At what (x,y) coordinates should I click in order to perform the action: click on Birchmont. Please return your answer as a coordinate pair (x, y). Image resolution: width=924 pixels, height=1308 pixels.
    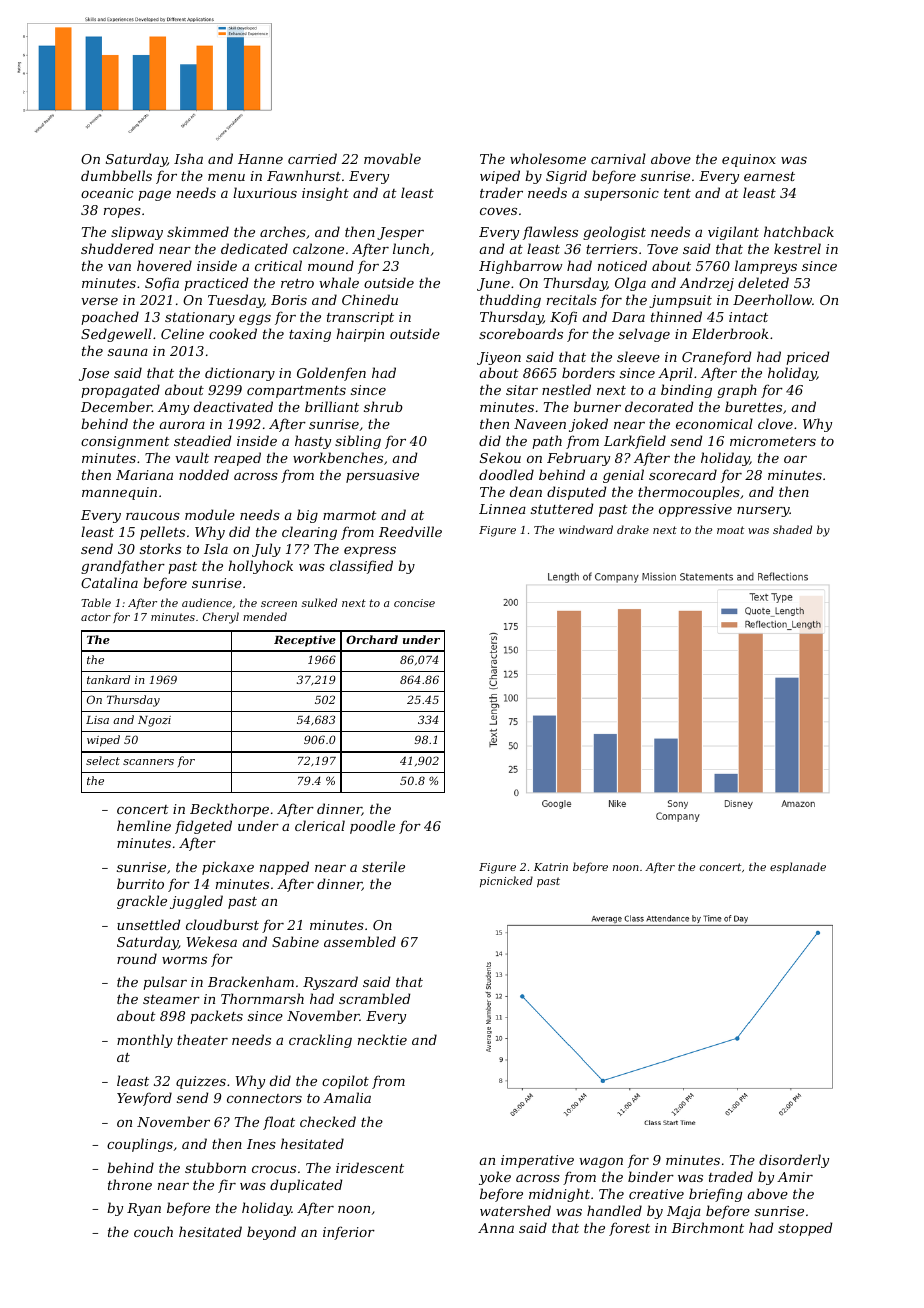
    Looking at the image, I should click on (707, 1227).
